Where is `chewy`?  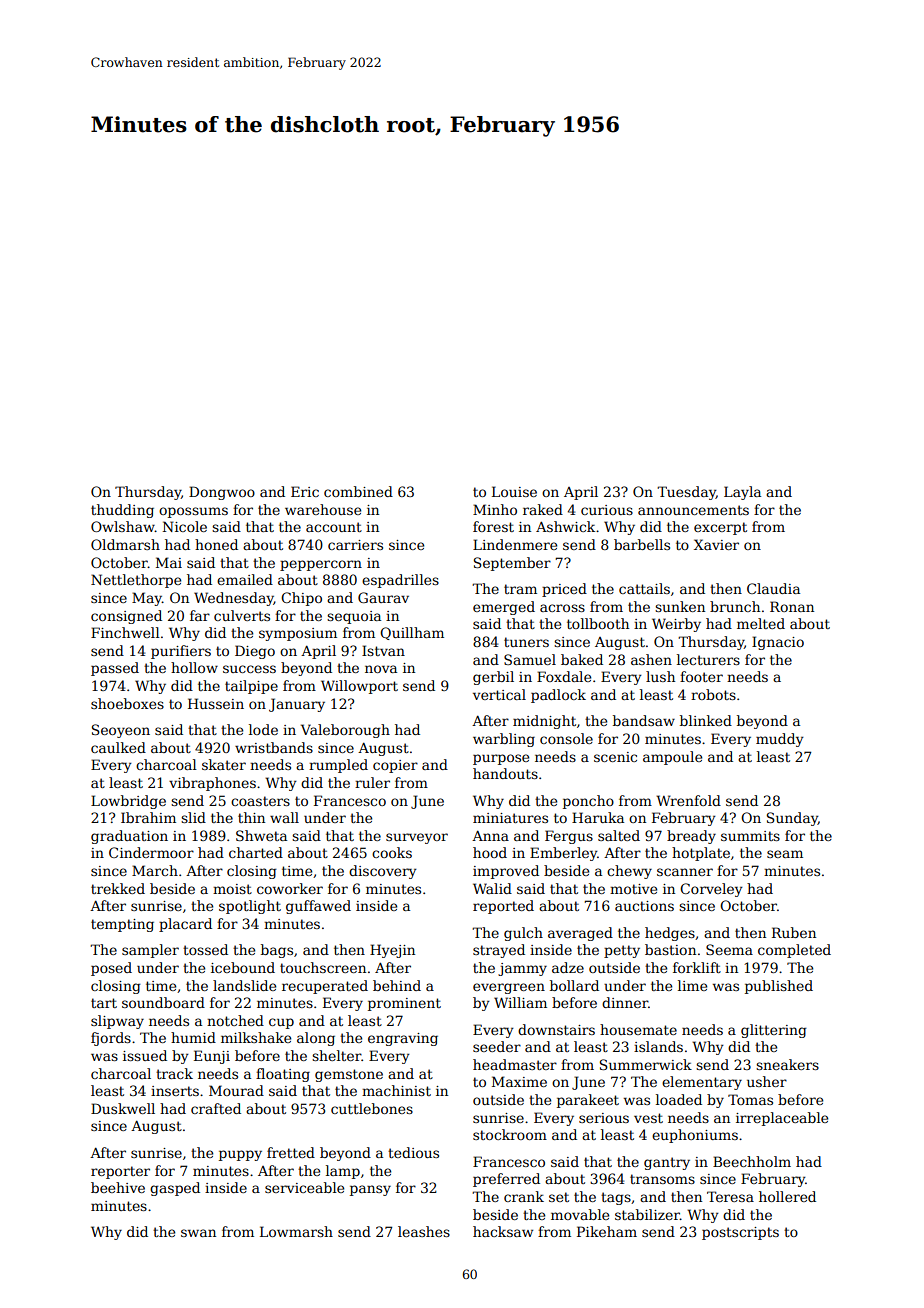
chewy is located at coordinates (629, 872).
